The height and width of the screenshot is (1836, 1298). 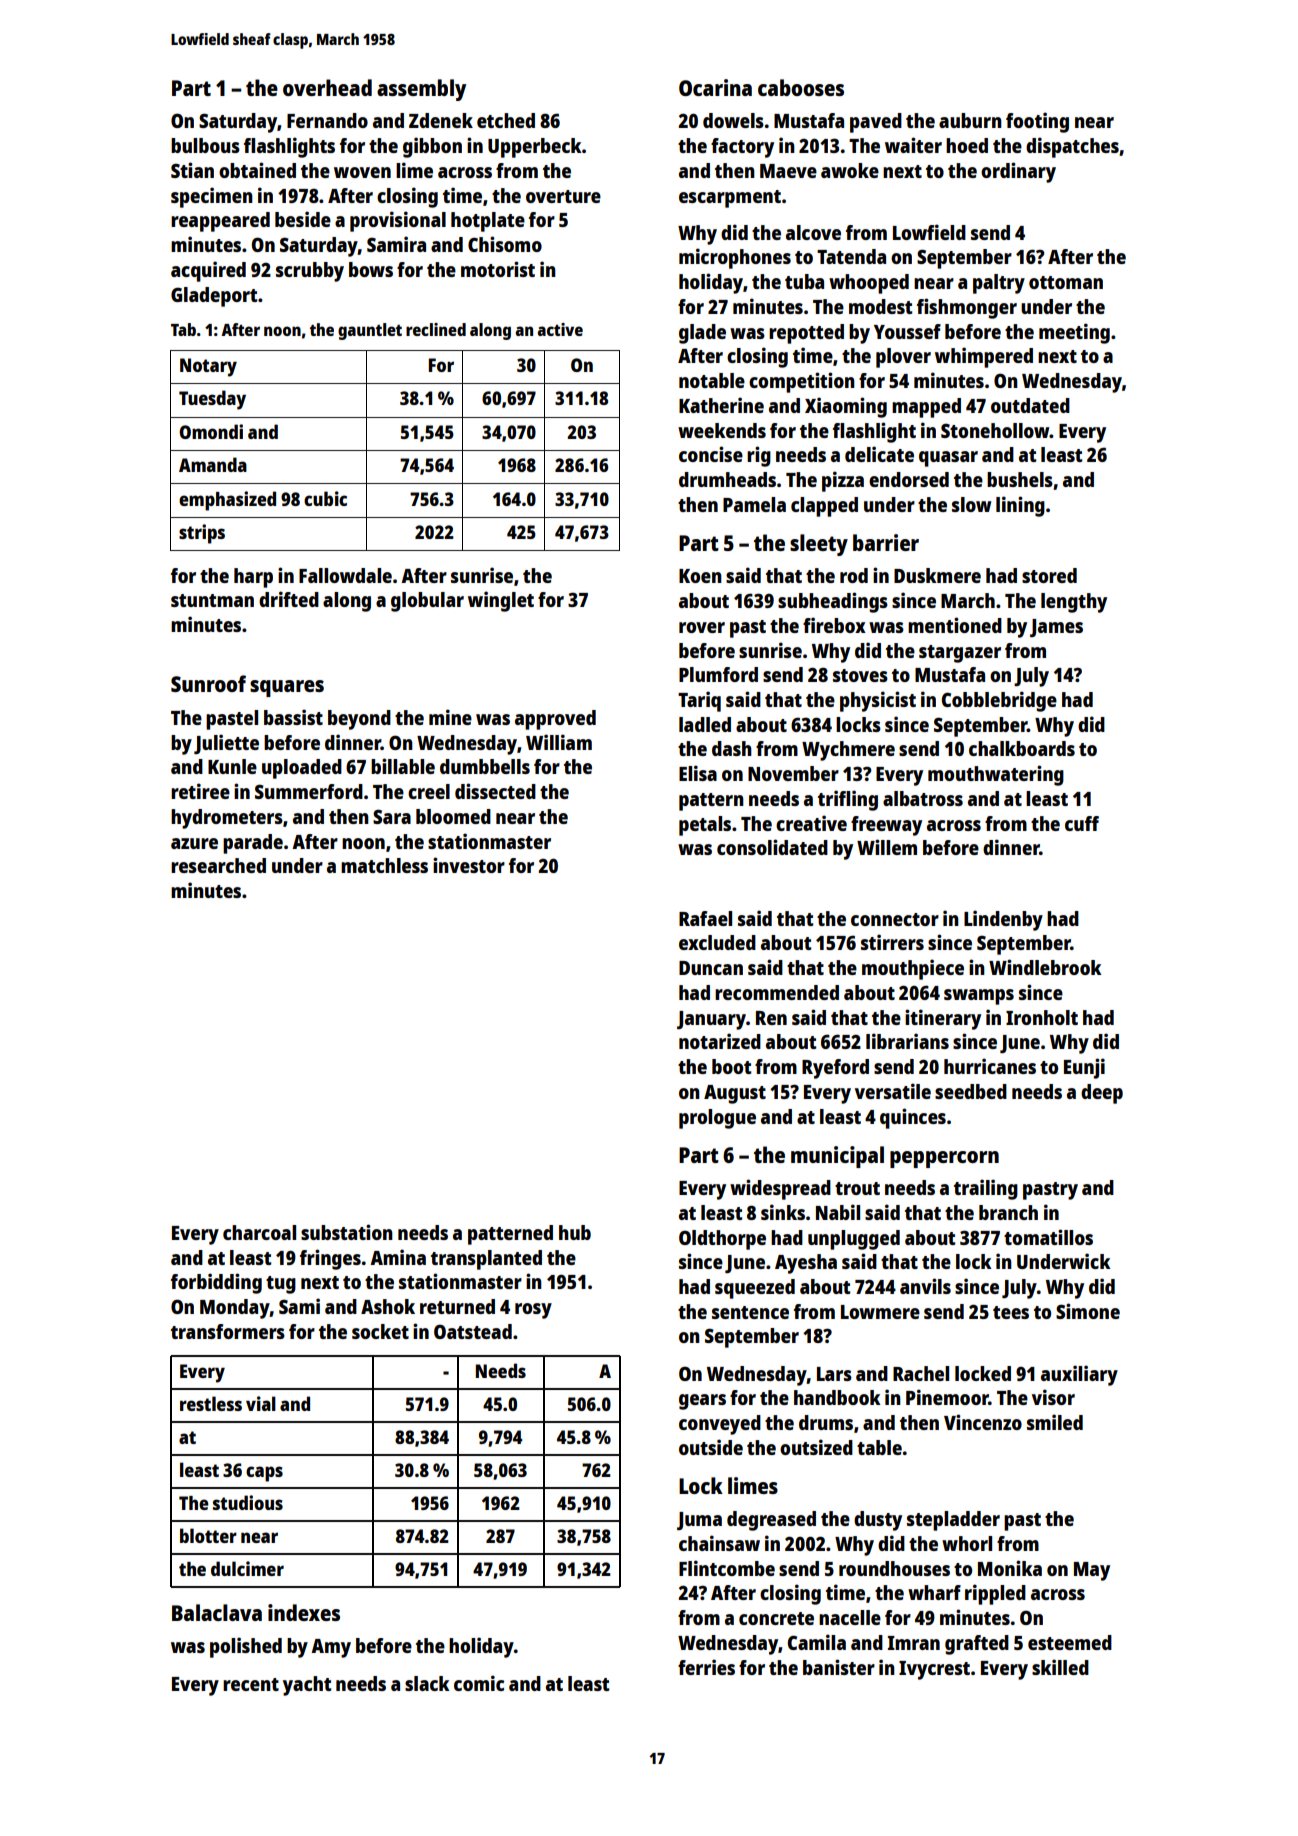 What do you see at coordinates (1072, 147) in the screenshot?
I see `dispatches` at bounding box center [1072, 147].
